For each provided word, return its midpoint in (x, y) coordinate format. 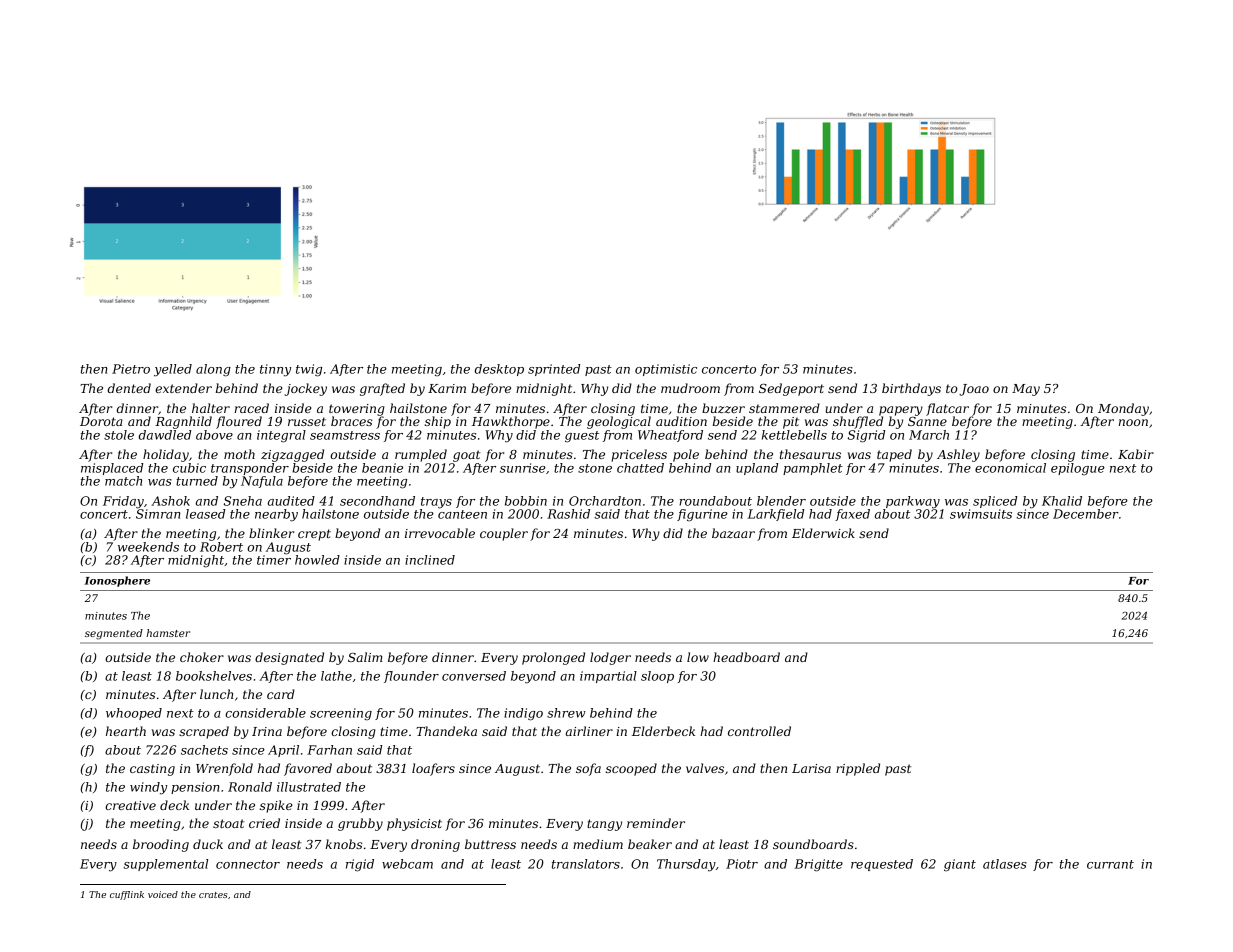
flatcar (947, 409)
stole (119, 435)
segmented (114, 634)
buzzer (723, 408)
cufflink (127, 895)
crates (213, 895)
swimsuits (981, 514)
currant (1110, 864)
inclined (430, 560)
